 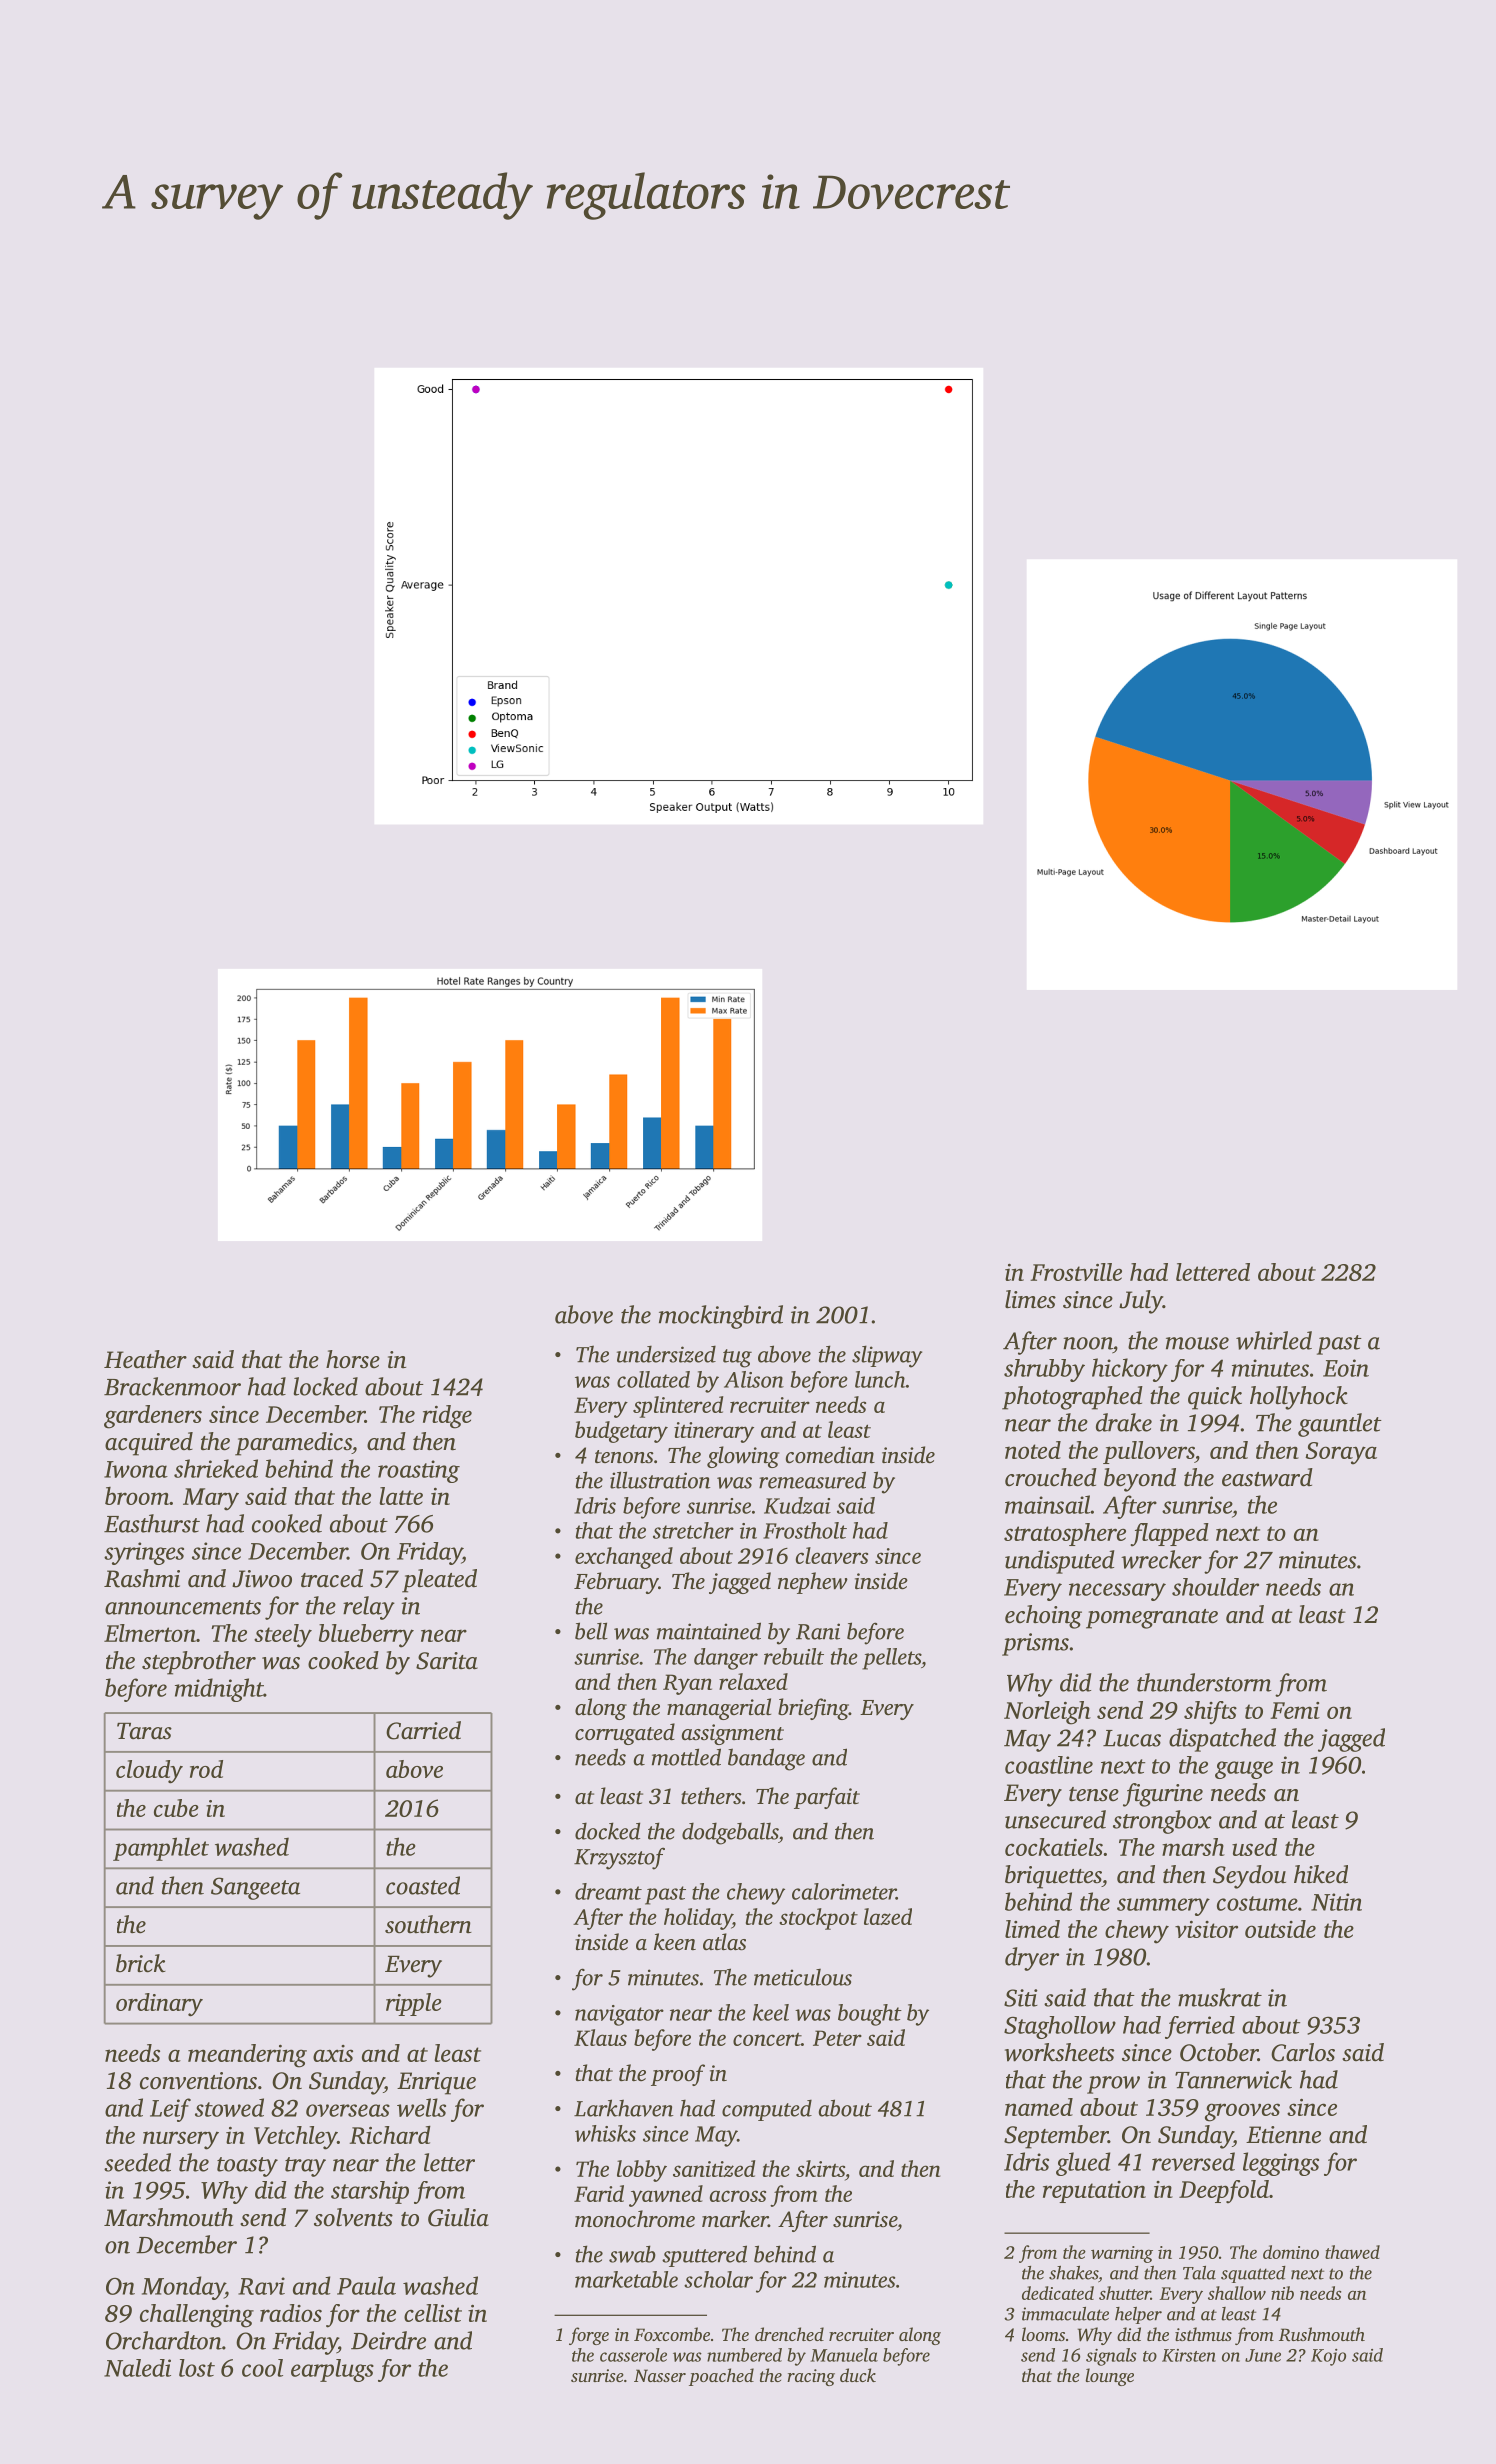 I want to click on photographed, so click(x=1072, y=1398).
